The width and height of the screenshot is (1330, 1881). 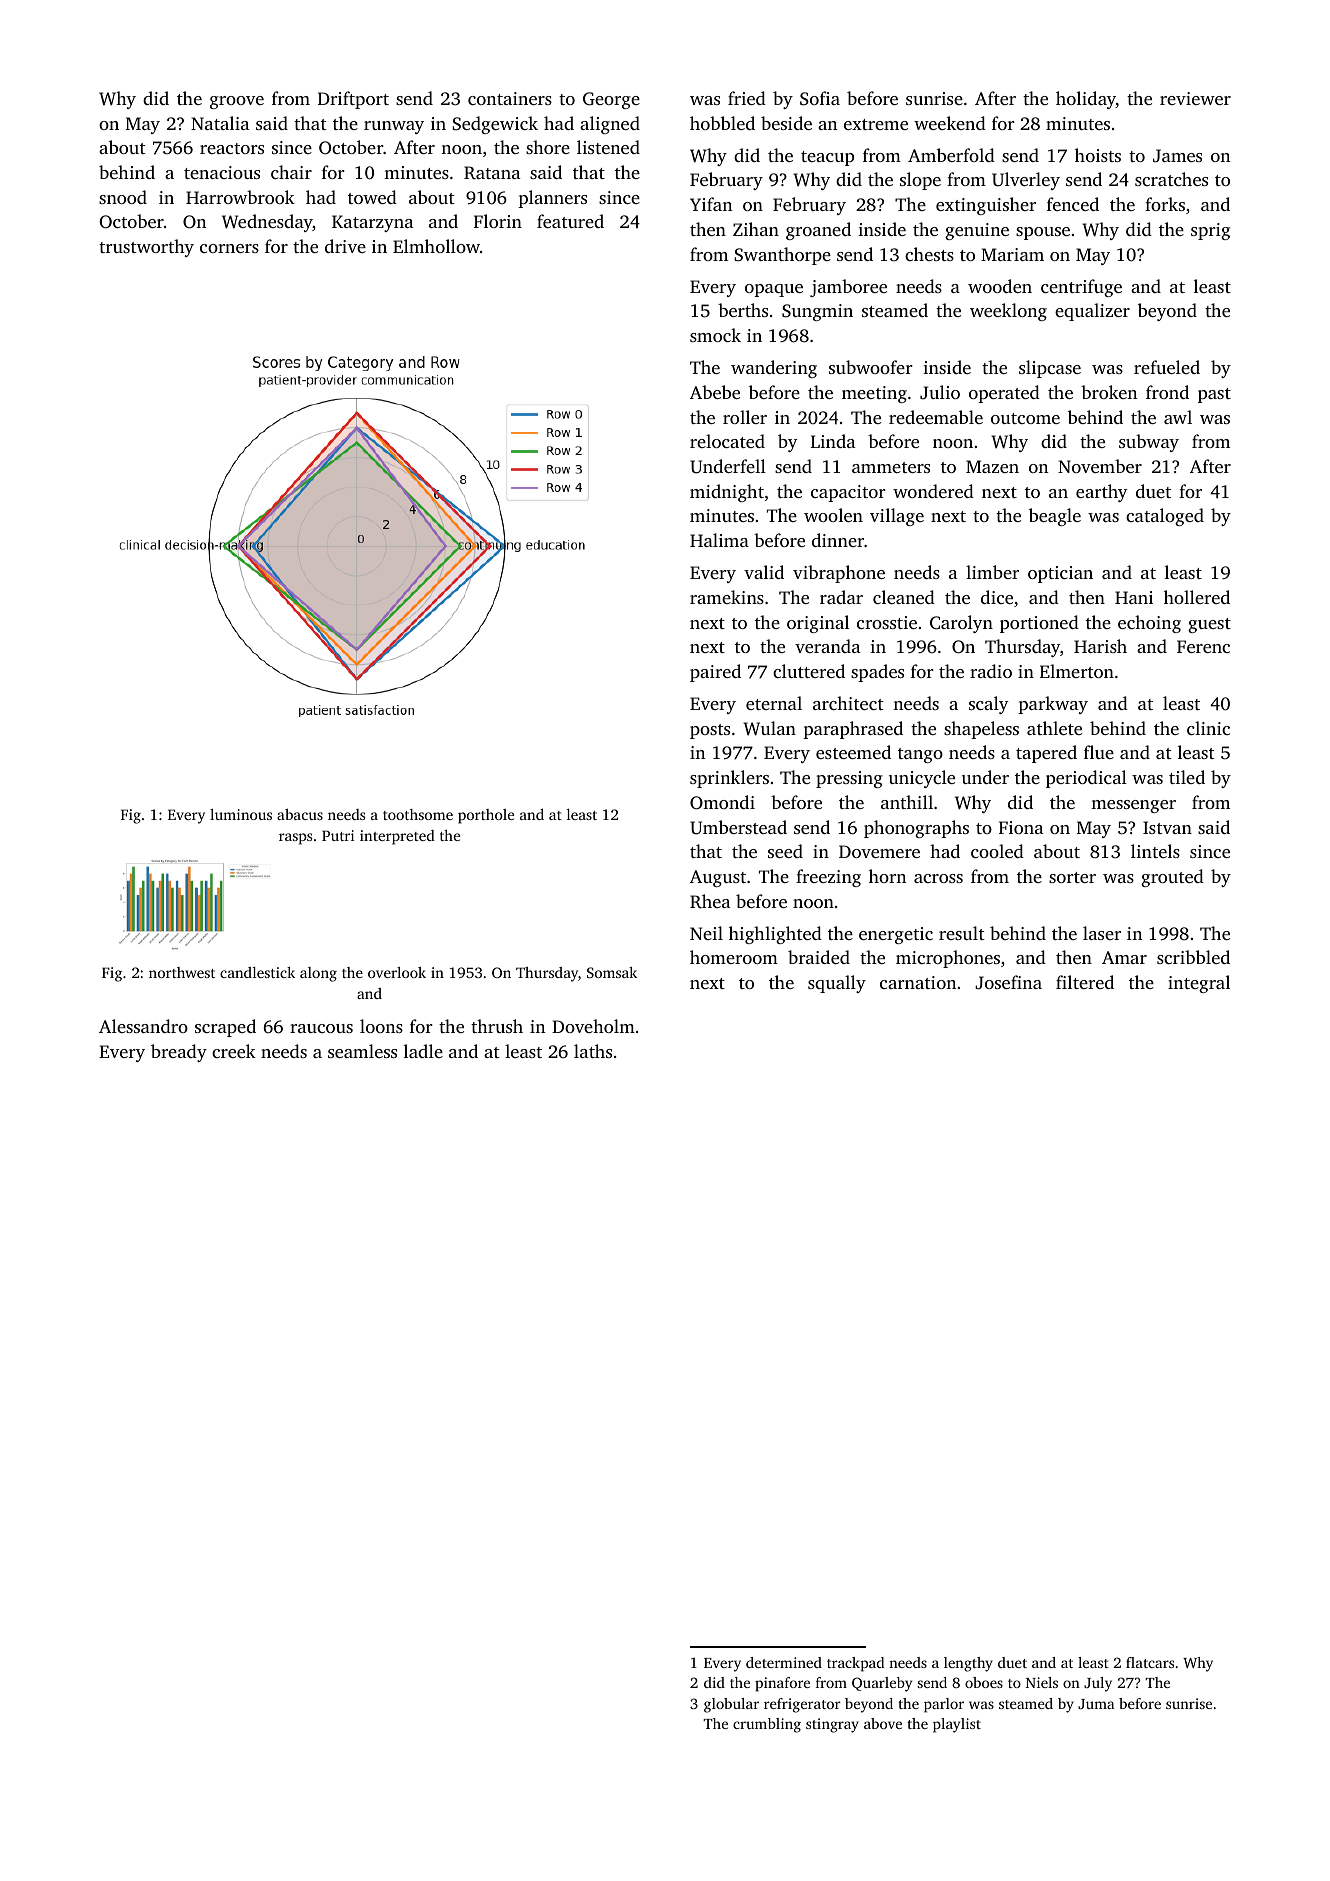 I want to click on cataloged, so click(x=1165, y=517).
